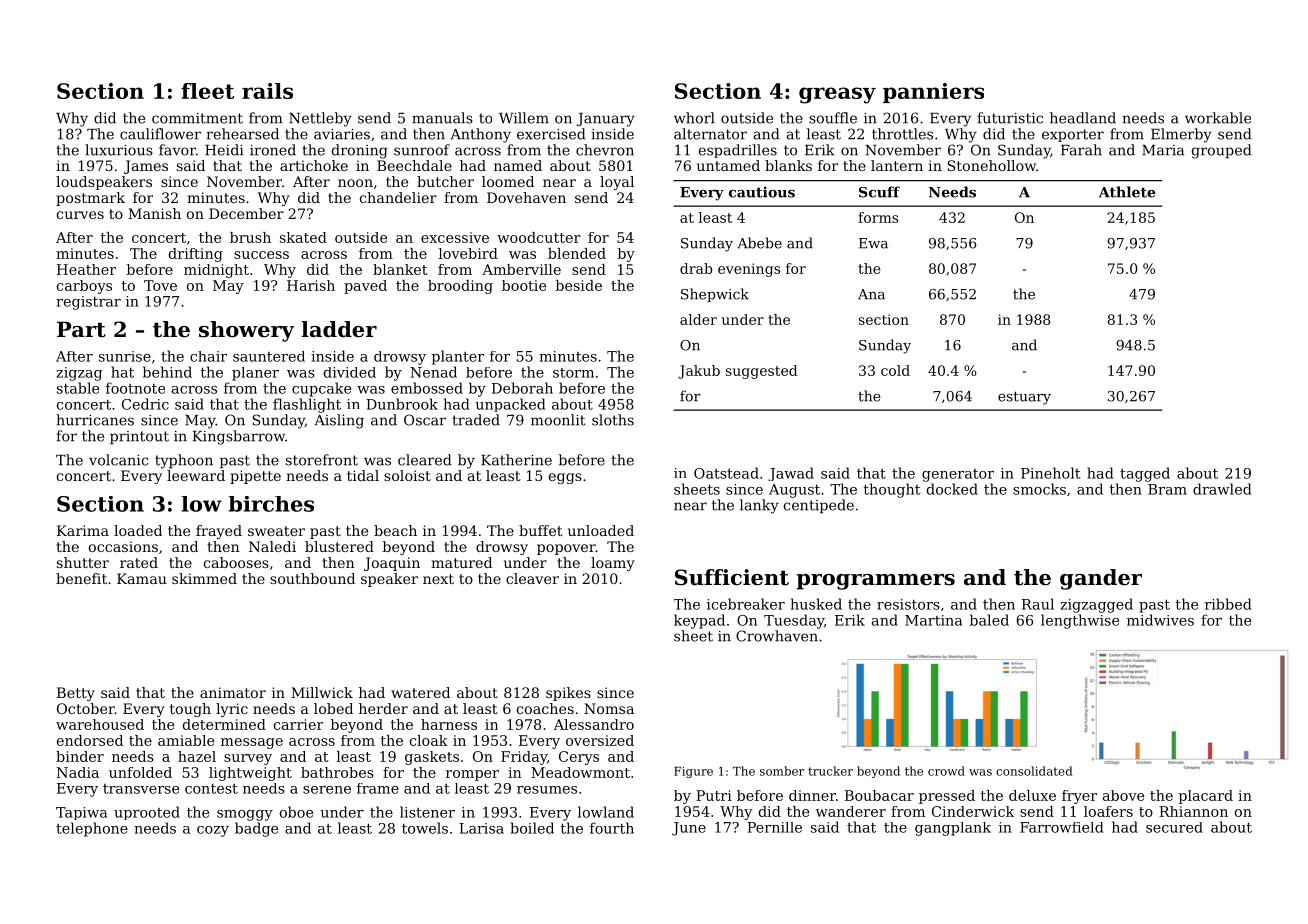  I want to click on programmers, so click(876, 582).
